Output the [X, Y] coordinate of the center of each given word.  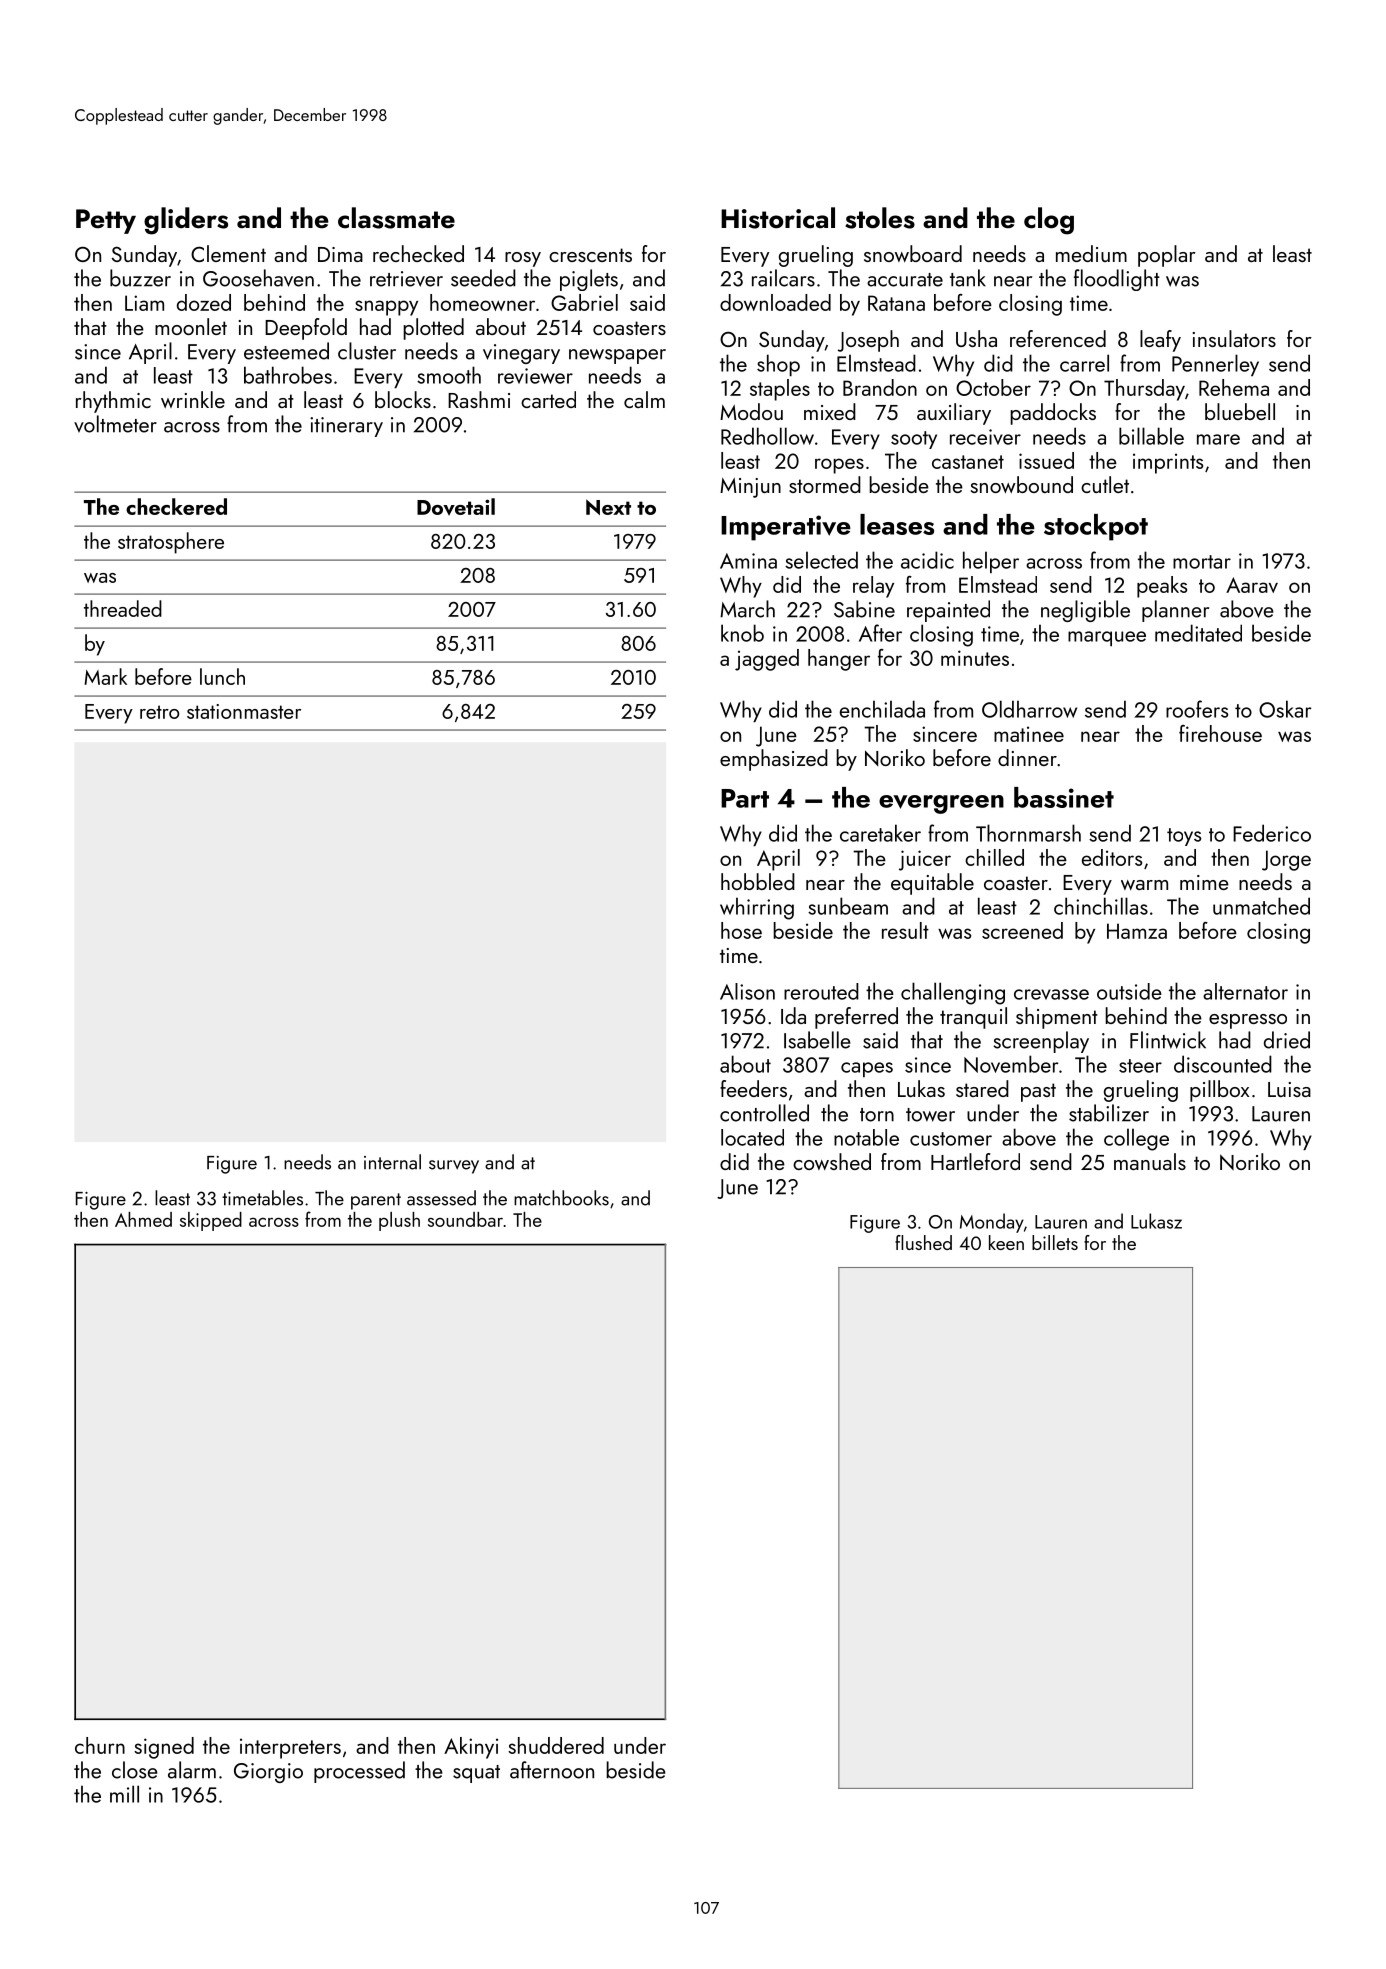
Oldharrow [1029, 709]
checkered [176, 506]
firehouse [1220, 733]
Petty [106, 221]
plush [399, 1221]
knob [742, 633]
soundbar [465, 1219]
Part [745, 798]
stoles [880, 218]
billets [1055, 1242]
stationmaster [244, 711]
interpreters [290, 1748]
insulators [1234, 338]
